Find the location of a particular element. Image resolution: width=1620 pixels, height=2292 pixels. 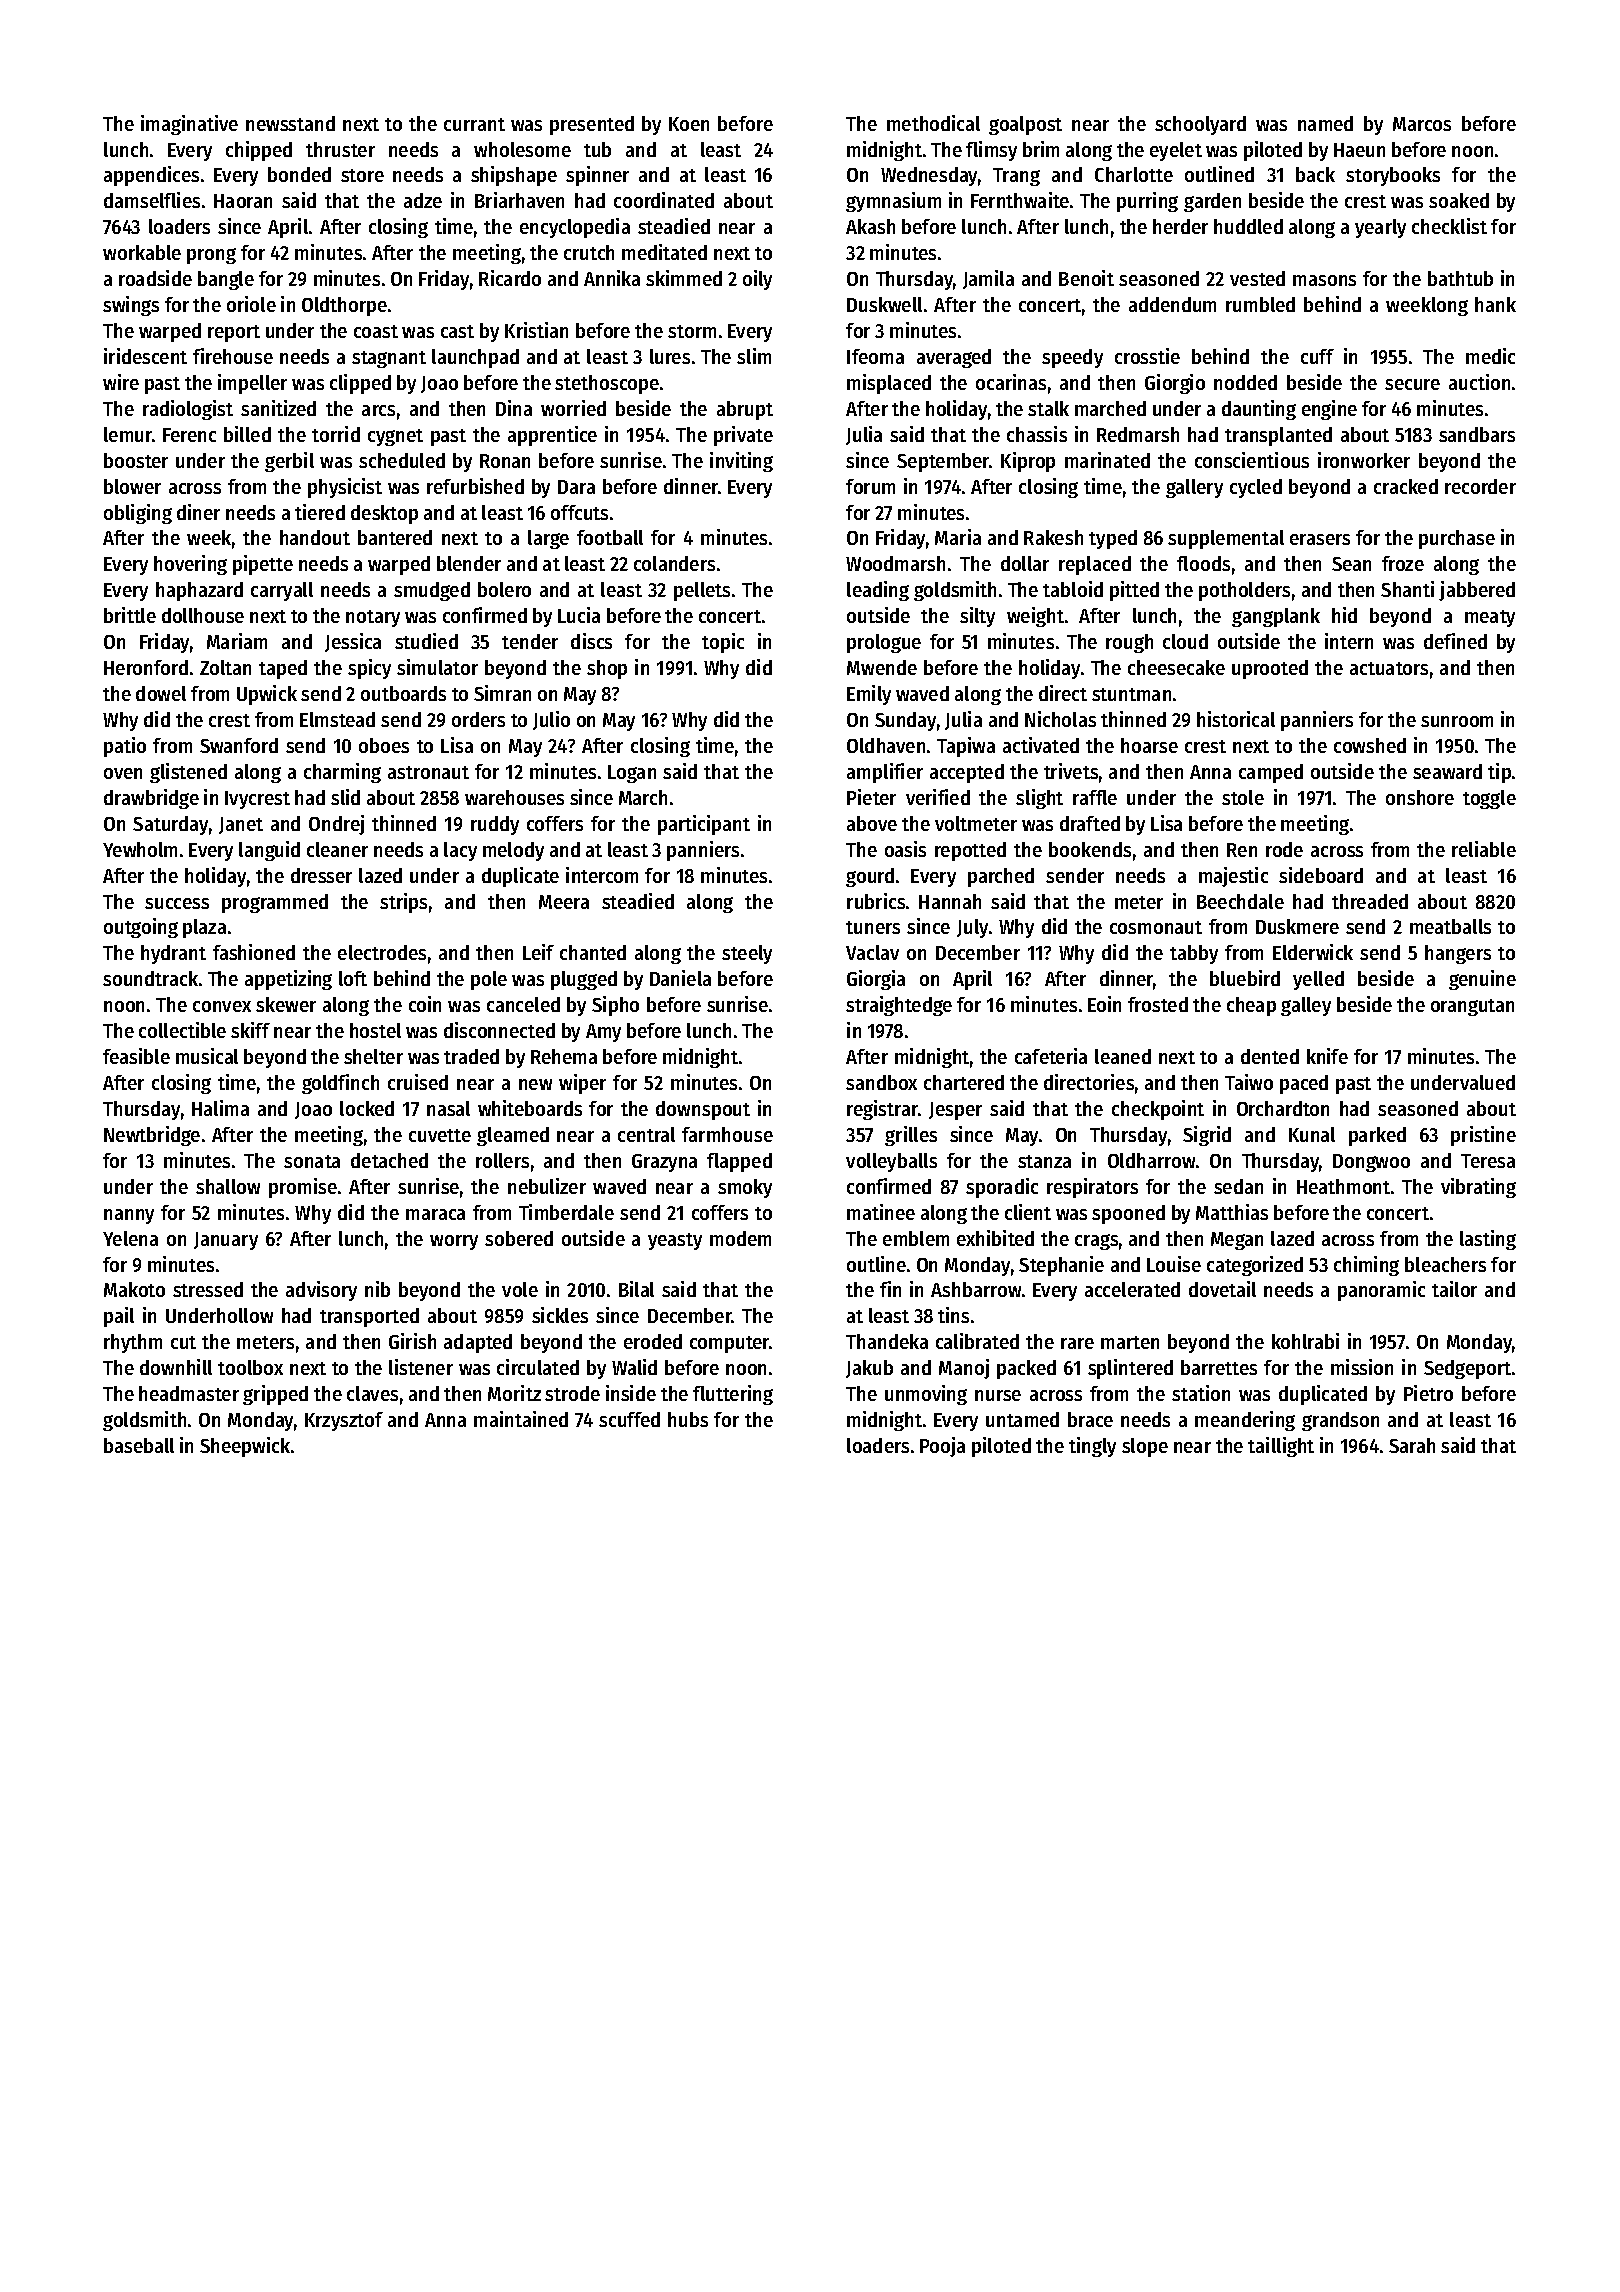

currant is located at coordinates (474, 124).
